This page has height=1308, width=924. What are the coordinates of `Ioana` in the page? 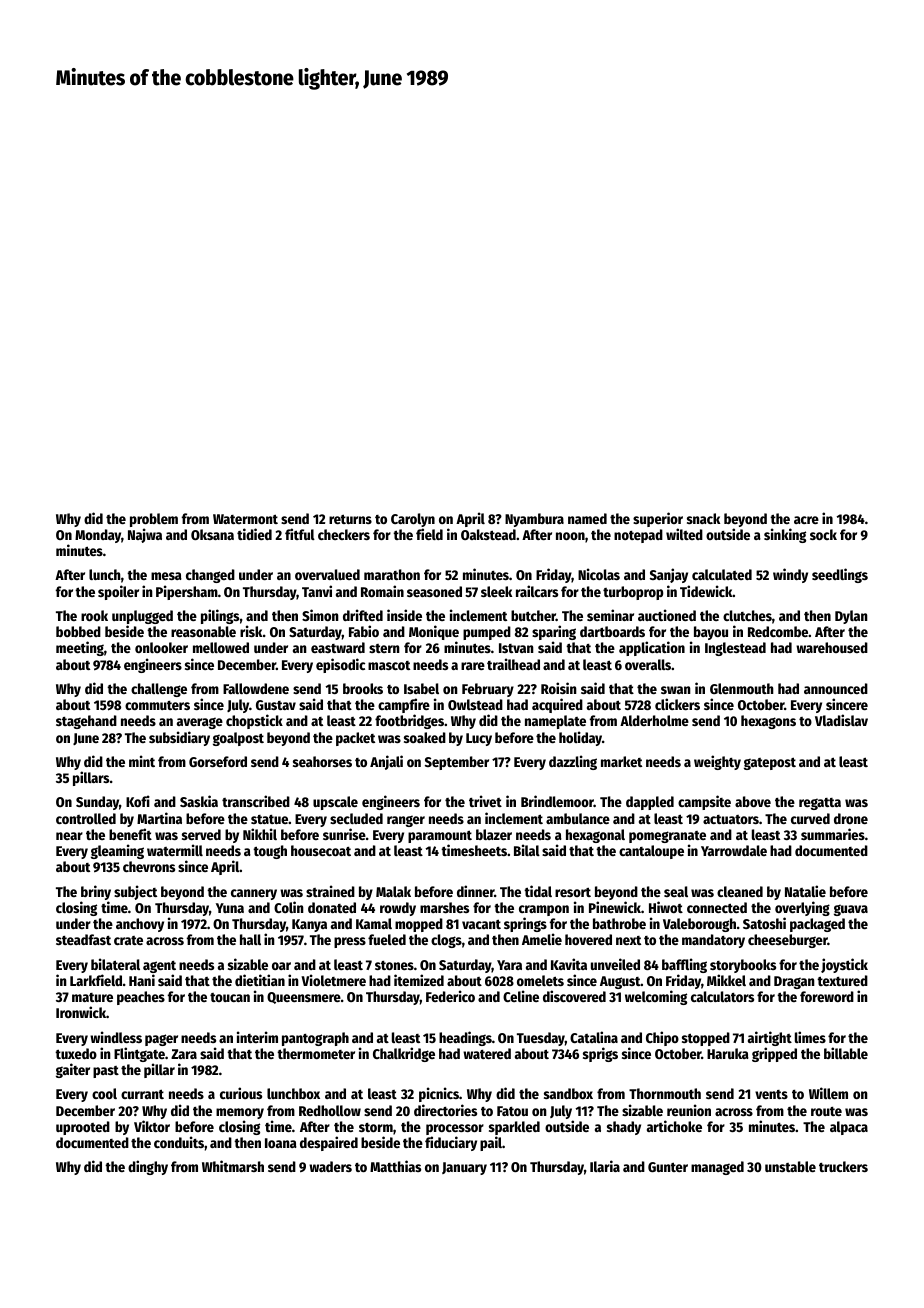 It's located at (281, 1143).
